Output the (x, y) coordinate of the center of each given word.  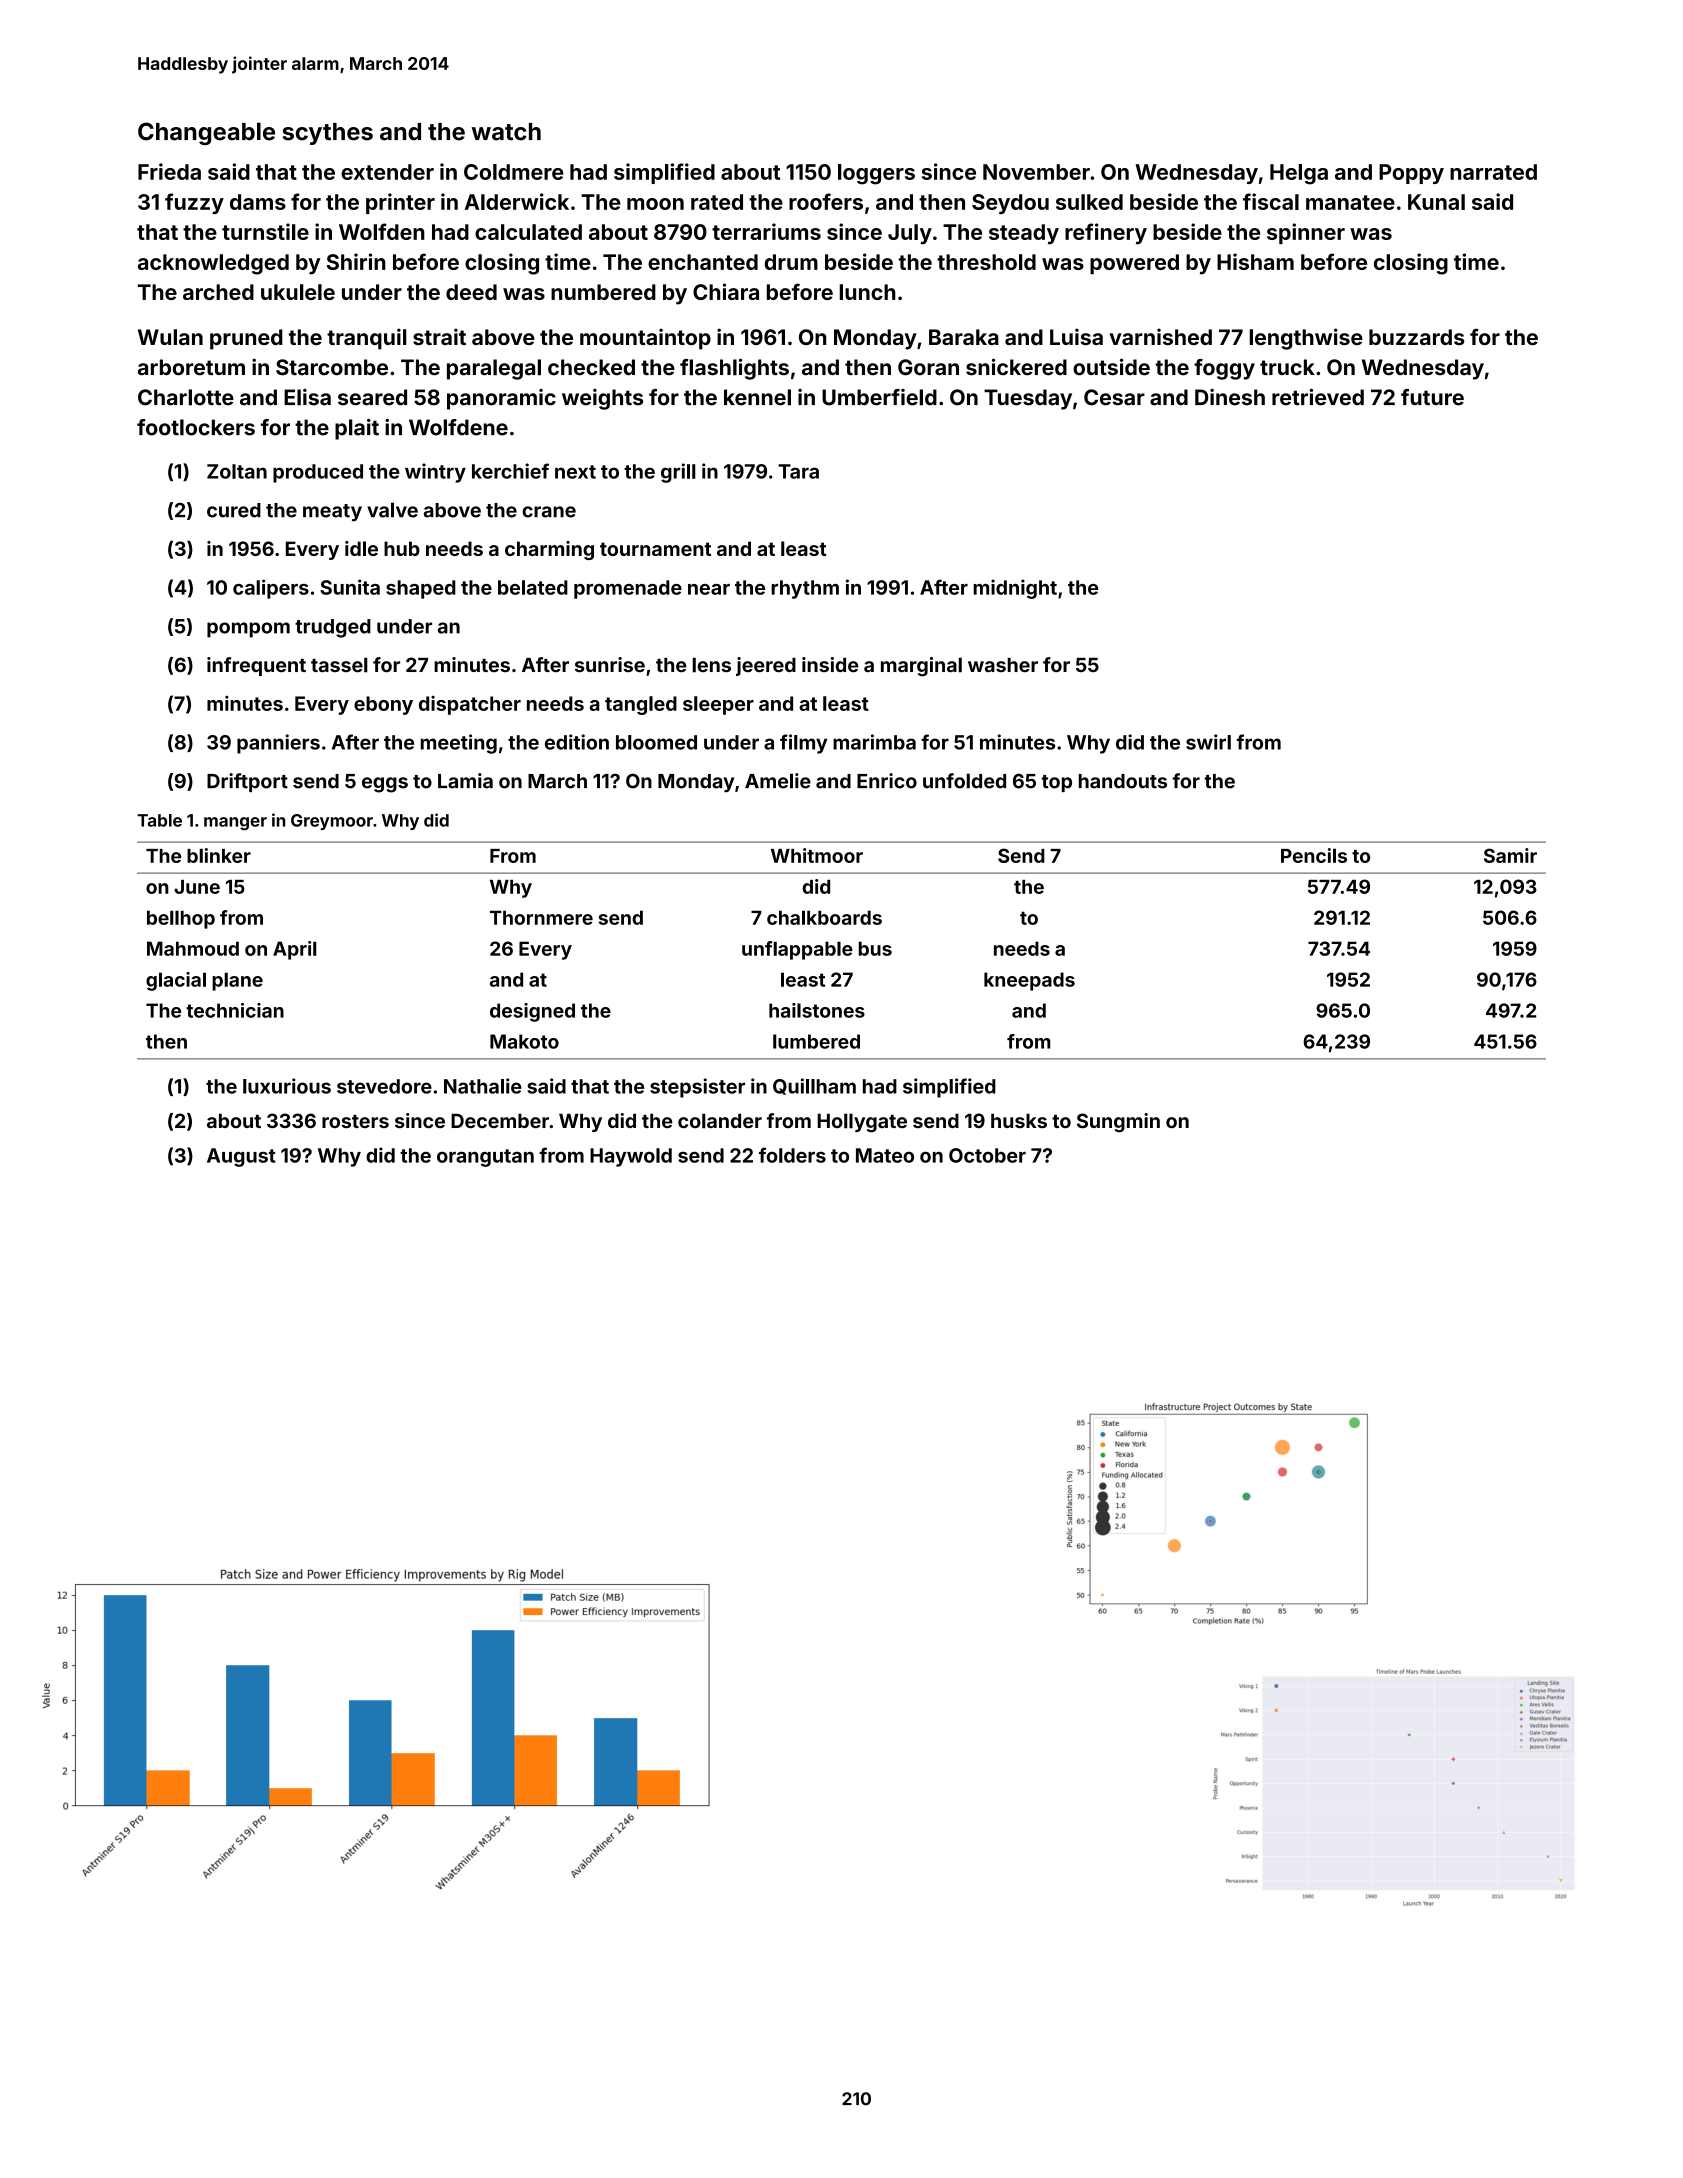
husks (1019, 1121)
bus (875, 948)
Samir (1510, 855)
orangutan (485, 1158)
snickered (1016, 367)
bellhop (181, 919)
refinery (1106, 233)
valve (392, 510)
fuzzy (194, 203)
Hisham (1255, 261)
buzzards (1417, 337)
